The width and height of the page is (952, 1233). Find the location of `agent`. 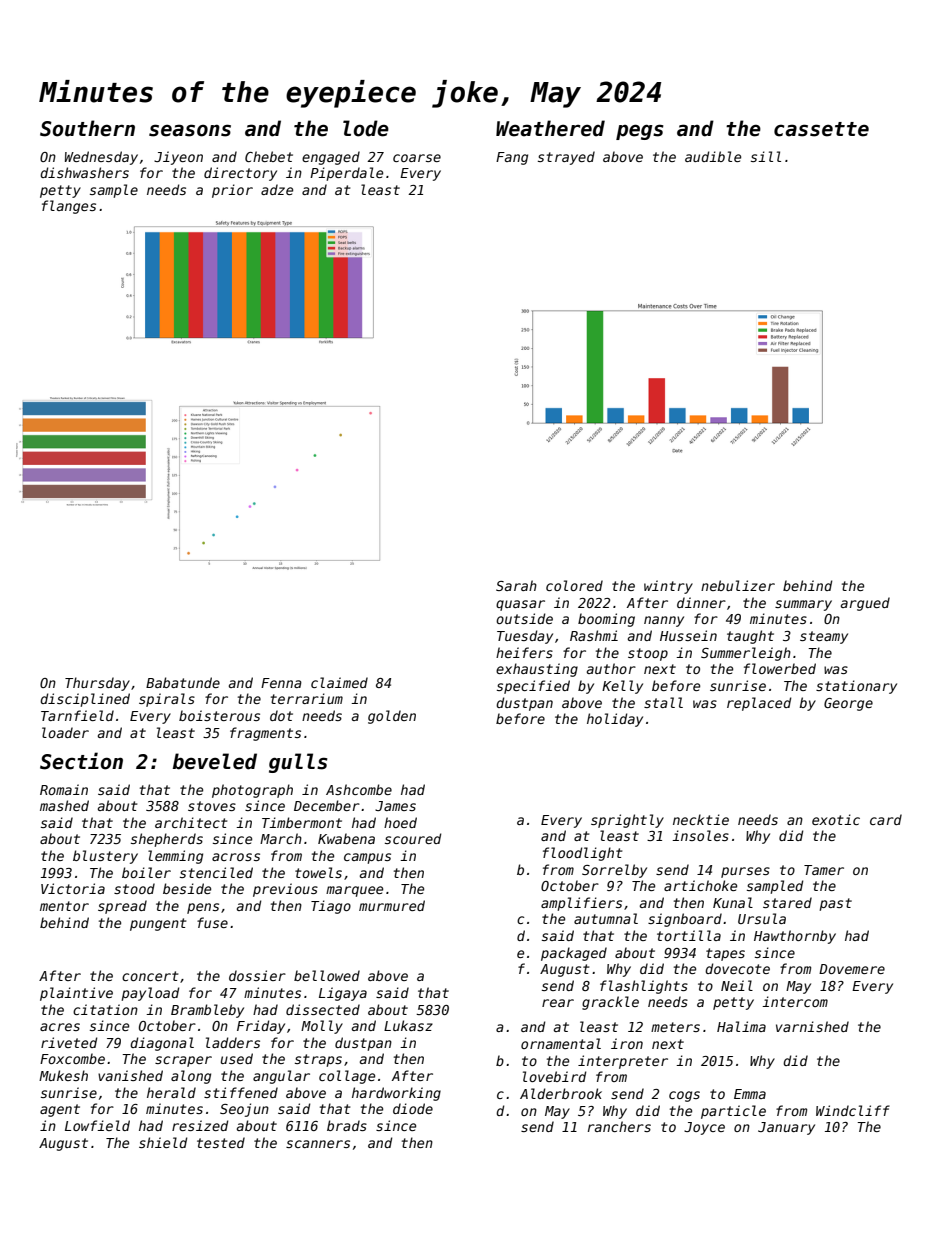

agent is located at coordinates (60, 1110).
